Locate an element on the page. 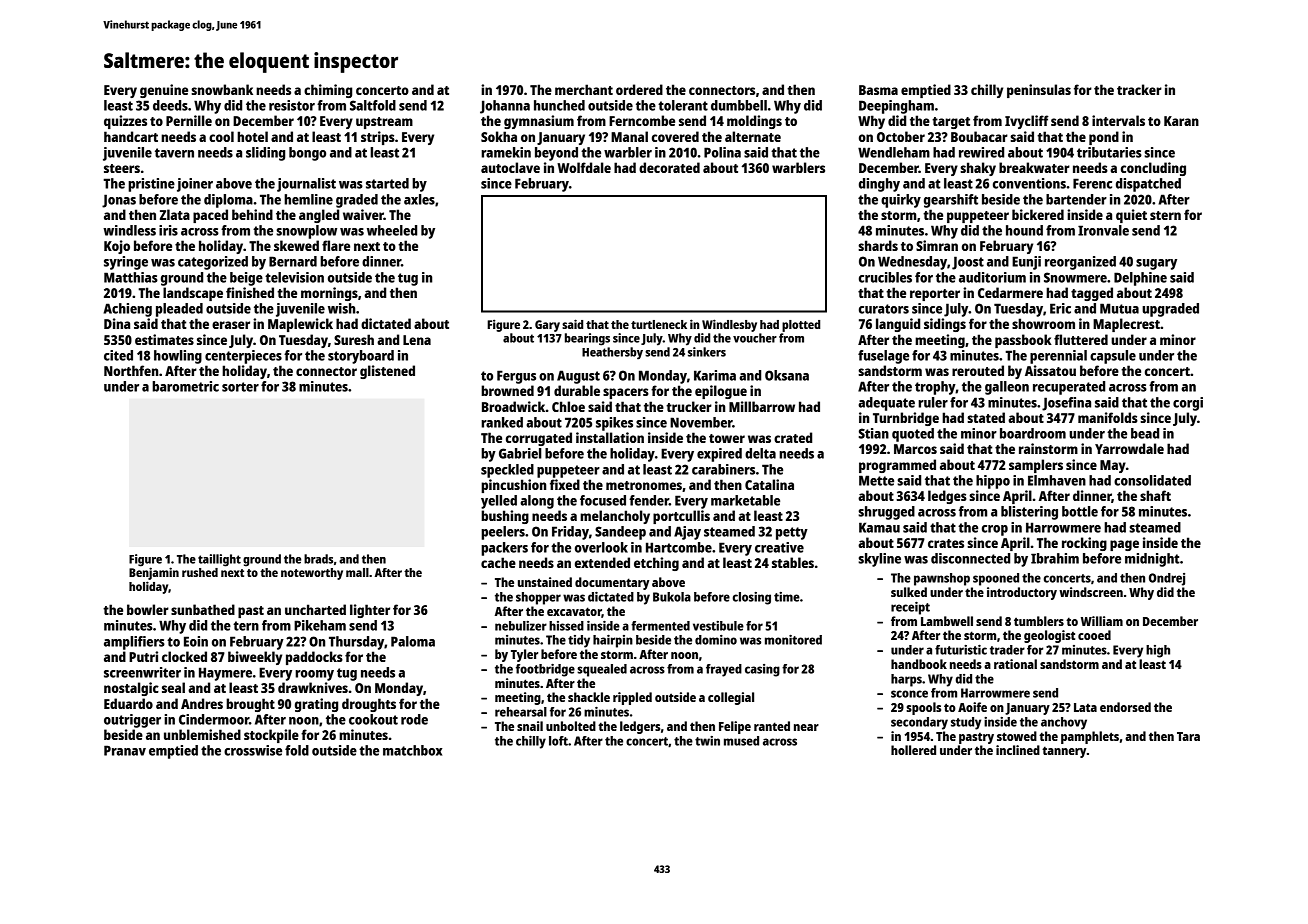 This page has height=924, width=1308. midnight is located at coordinates (1152, 560).
